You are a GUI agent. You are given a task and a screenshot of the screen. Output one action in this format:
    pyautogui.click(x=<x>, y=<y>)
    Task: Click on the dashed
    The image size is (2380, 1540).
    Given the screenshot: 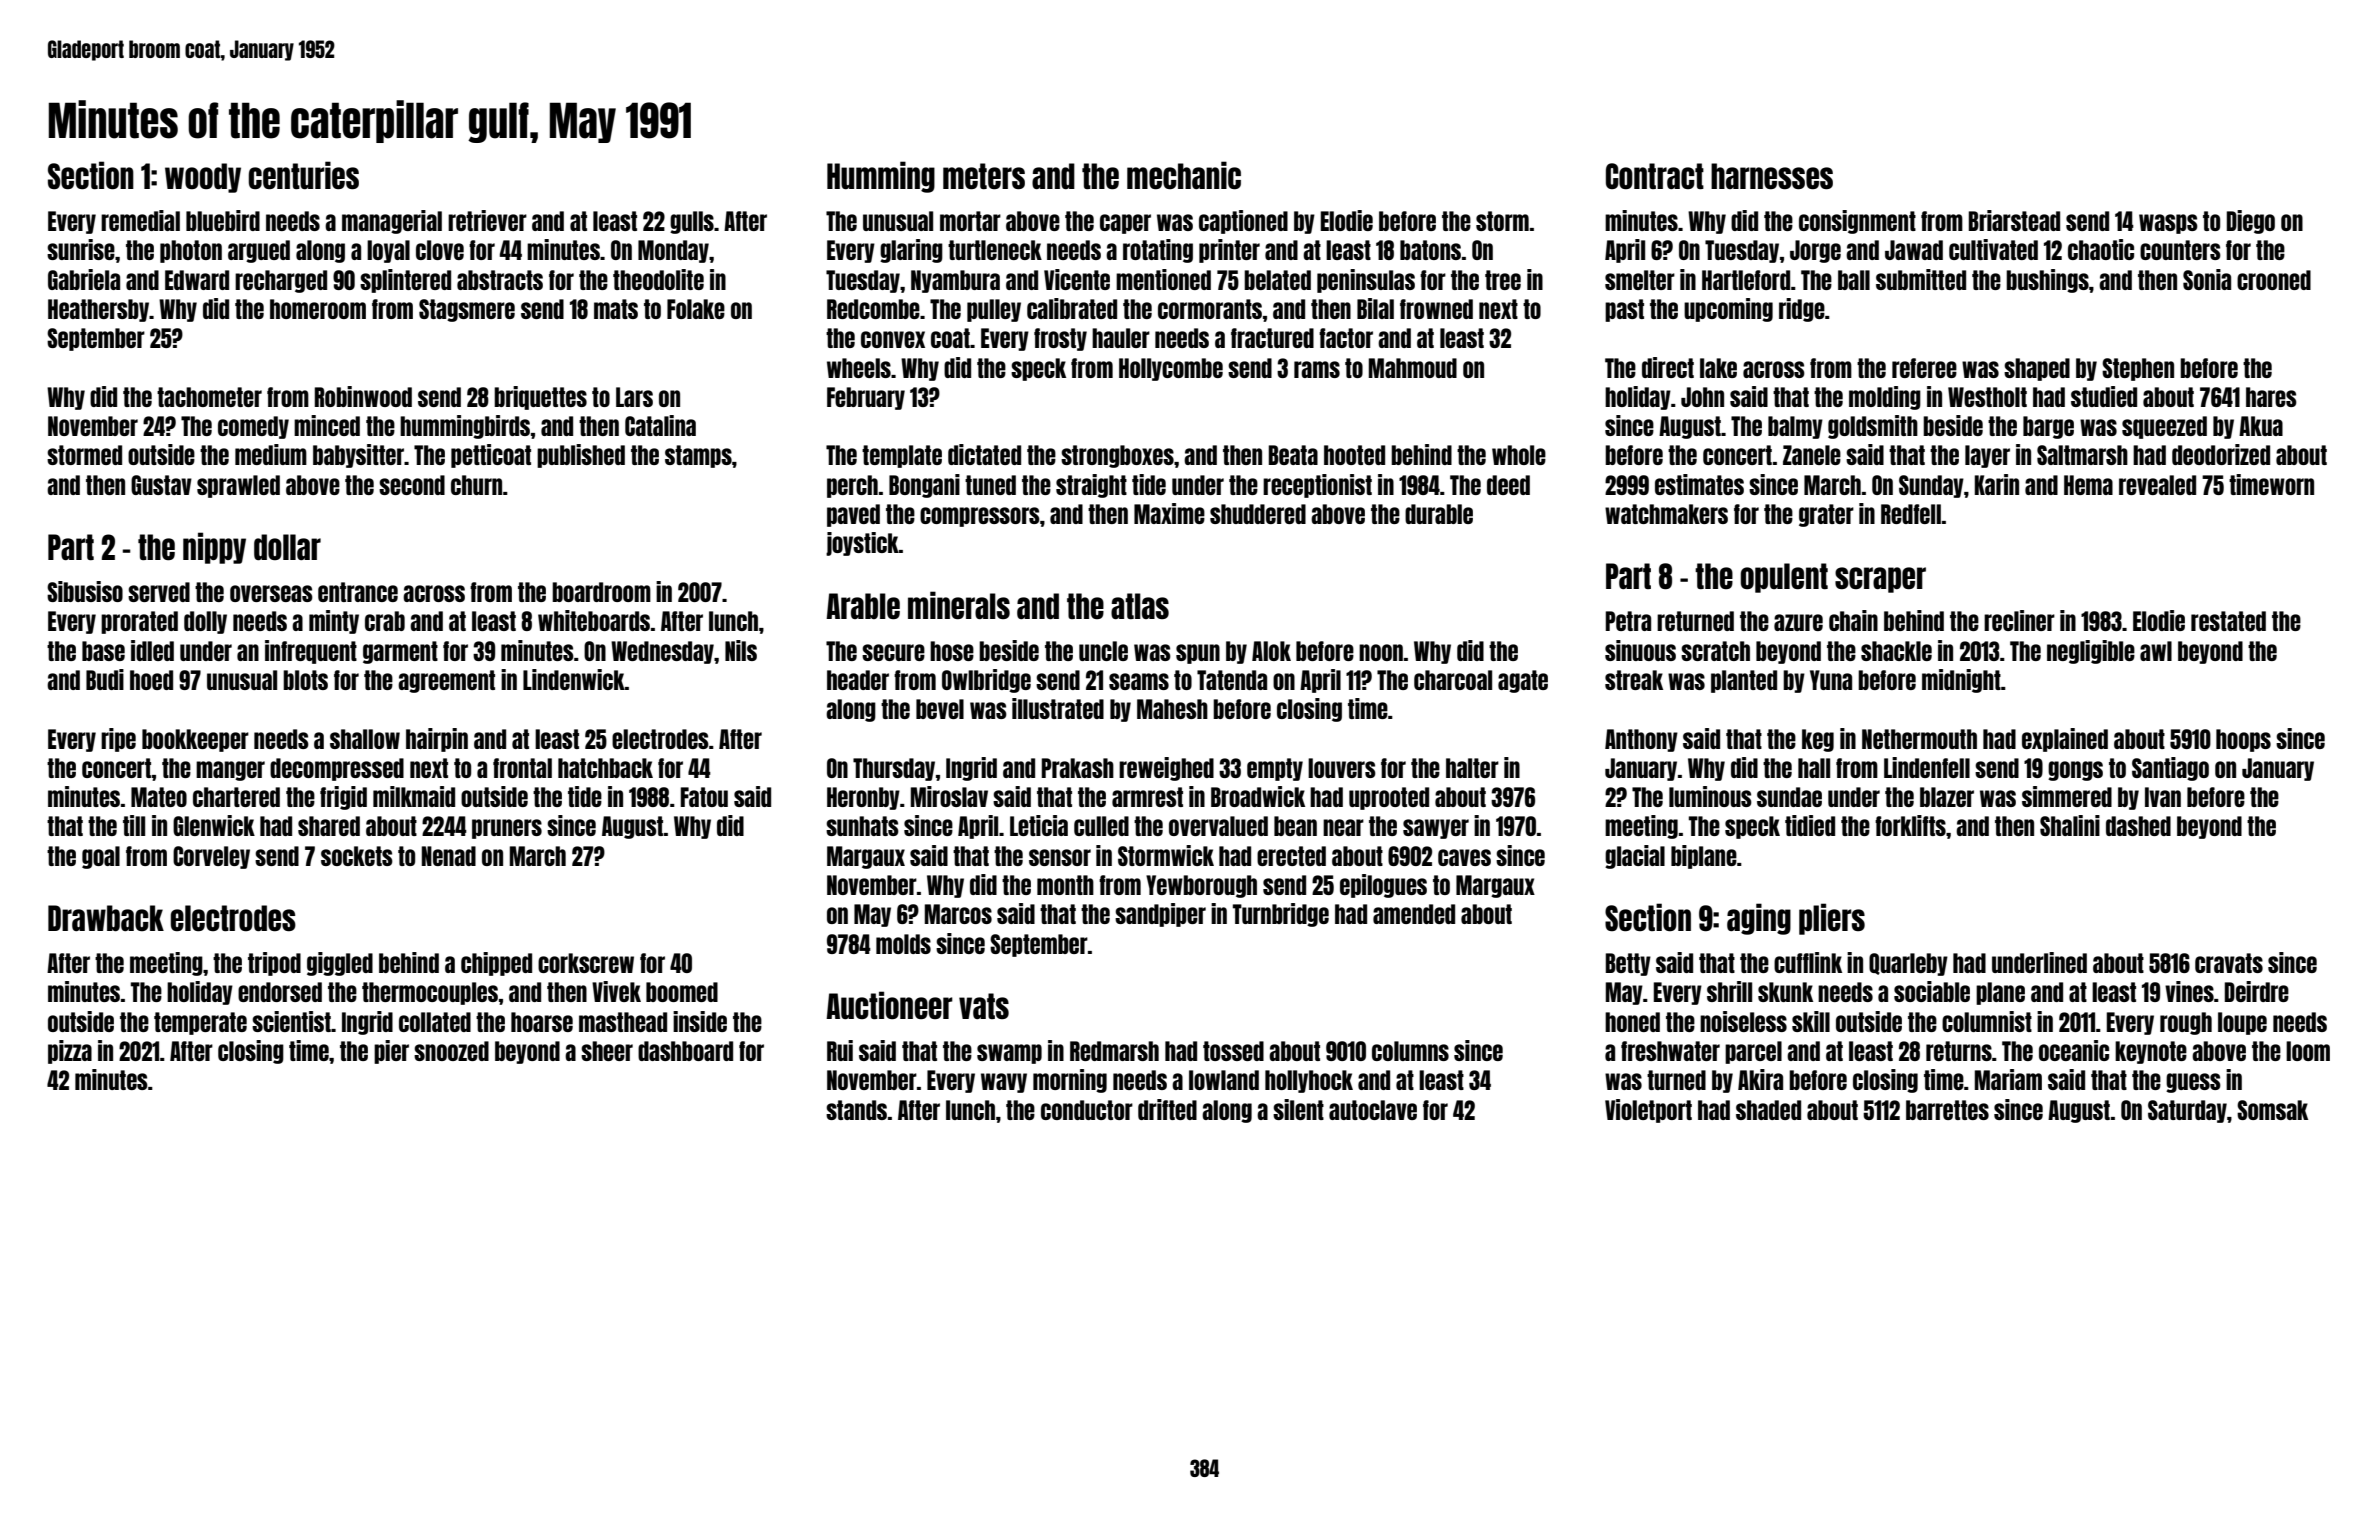 What is the action you would take?
    pyautogui.click(x=2138, y=826)
